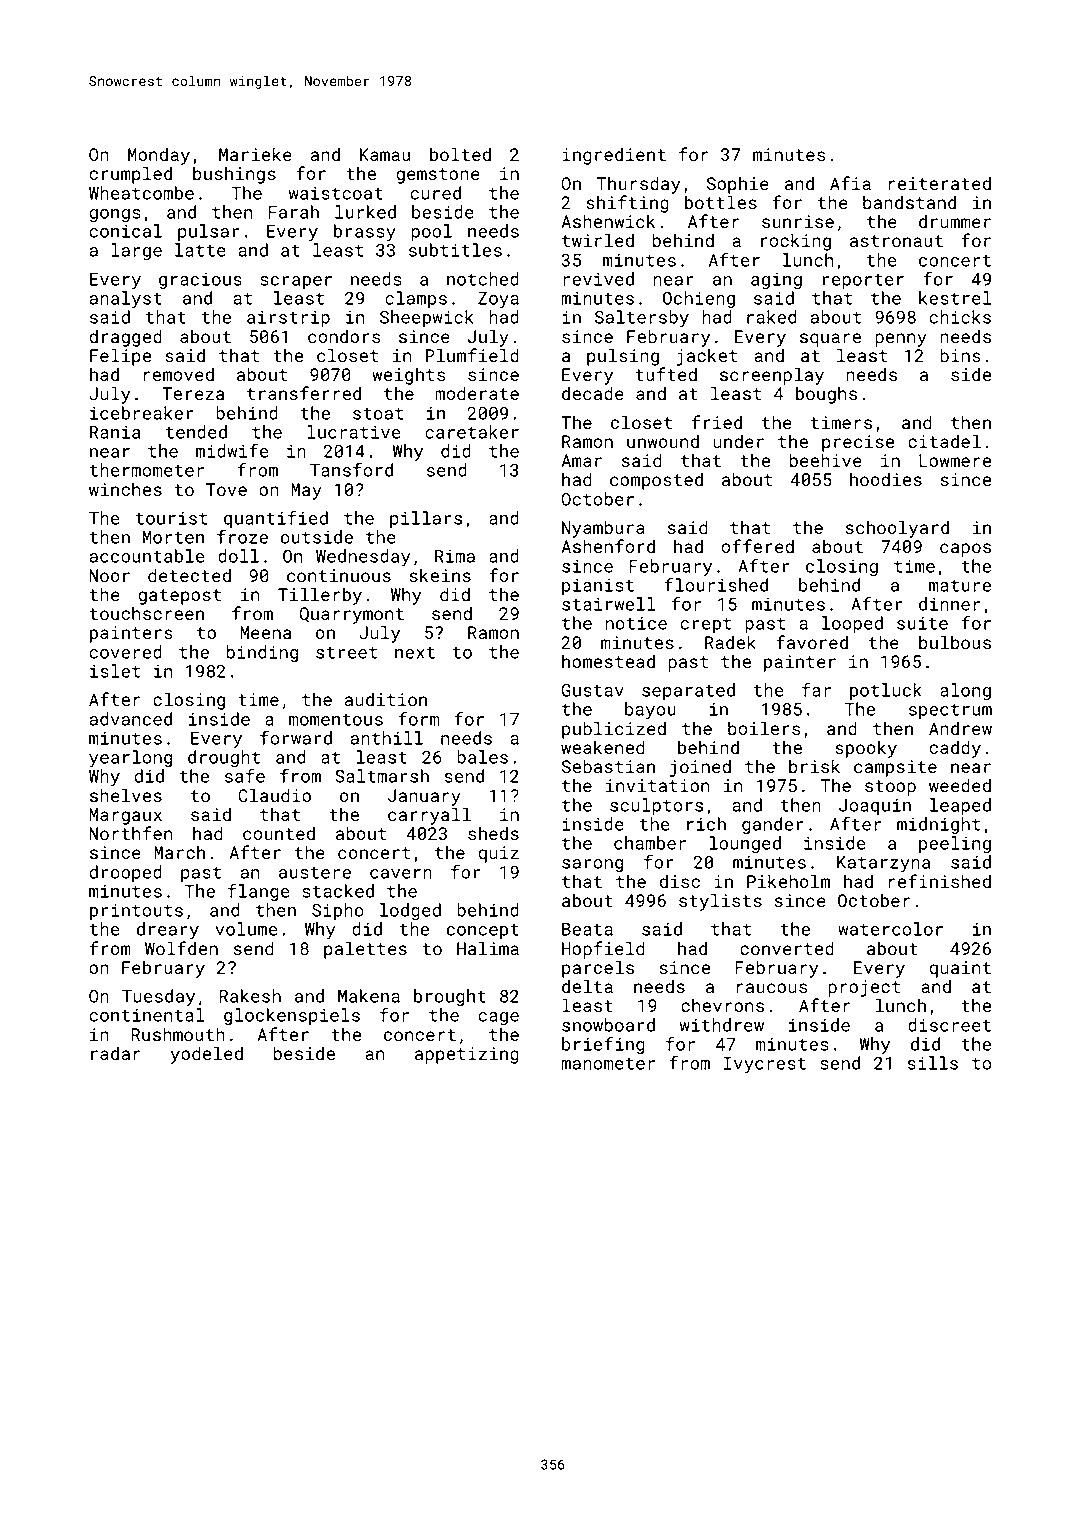 This document has height=1529, width=1081. I want to click on Ashenwick, so click(608, 221).
